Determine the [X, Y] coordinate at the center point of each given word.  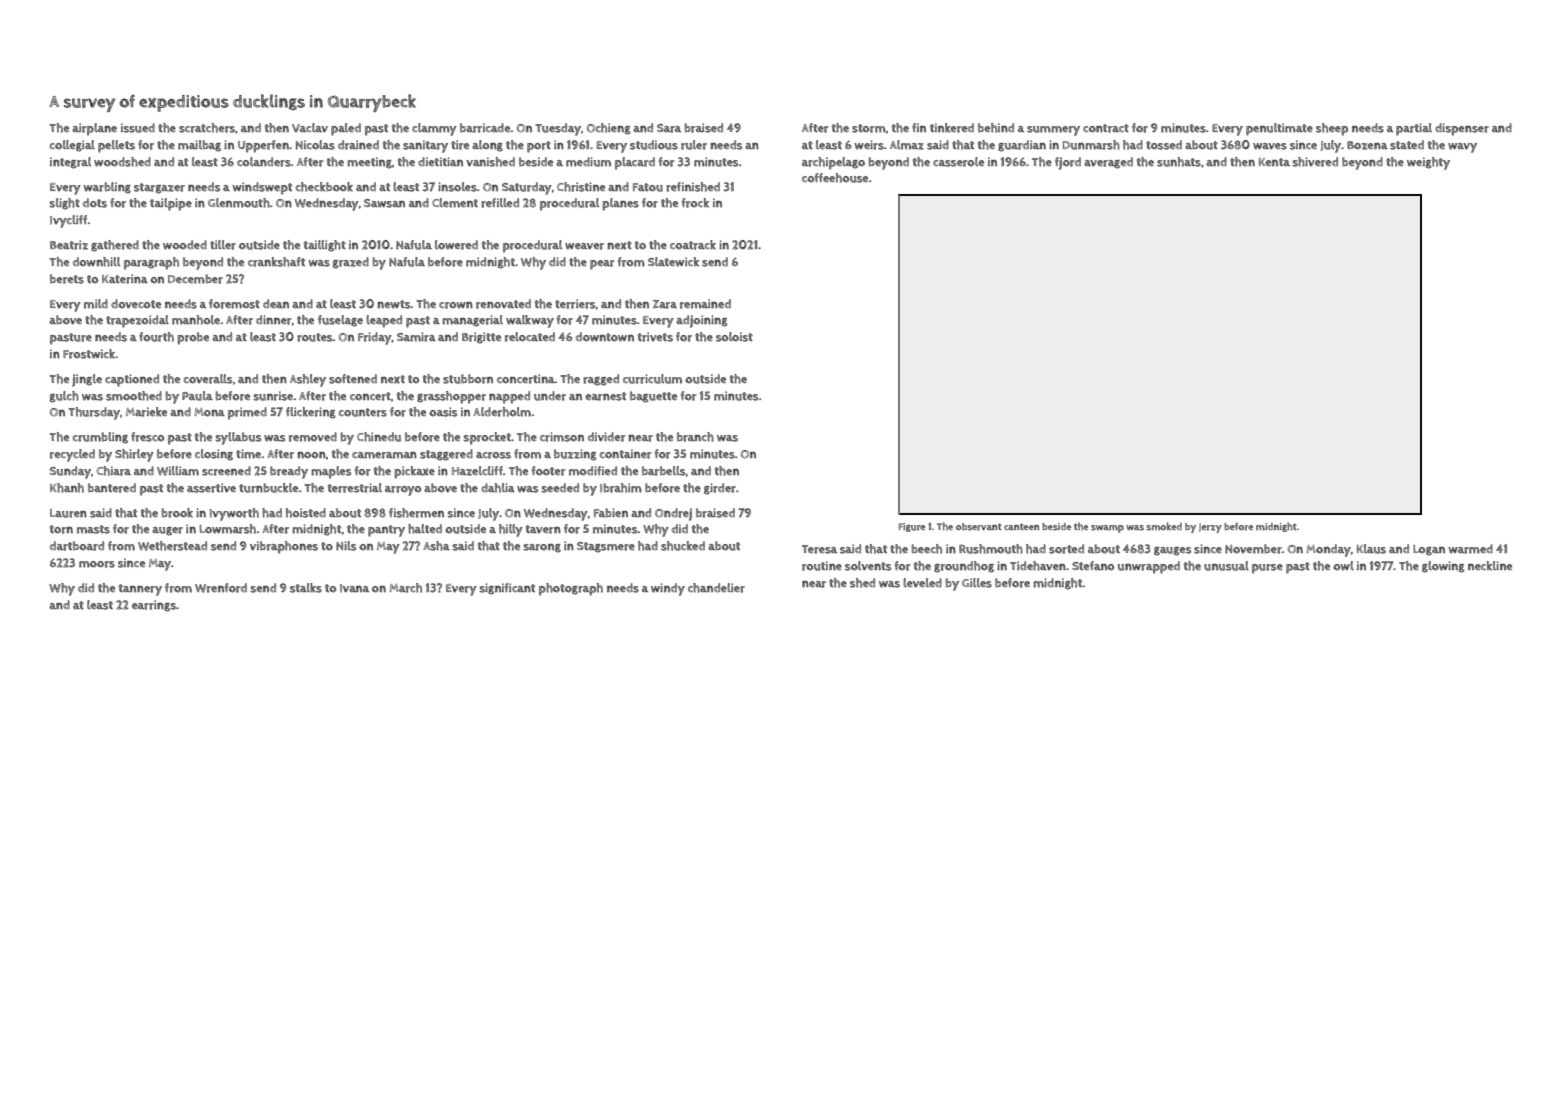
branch [695, 437]
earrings [154, 606]
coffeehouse [835, 178]
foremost [234, 304]
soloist [734, 337]
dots [95, 203]
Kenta [1274, 162]
